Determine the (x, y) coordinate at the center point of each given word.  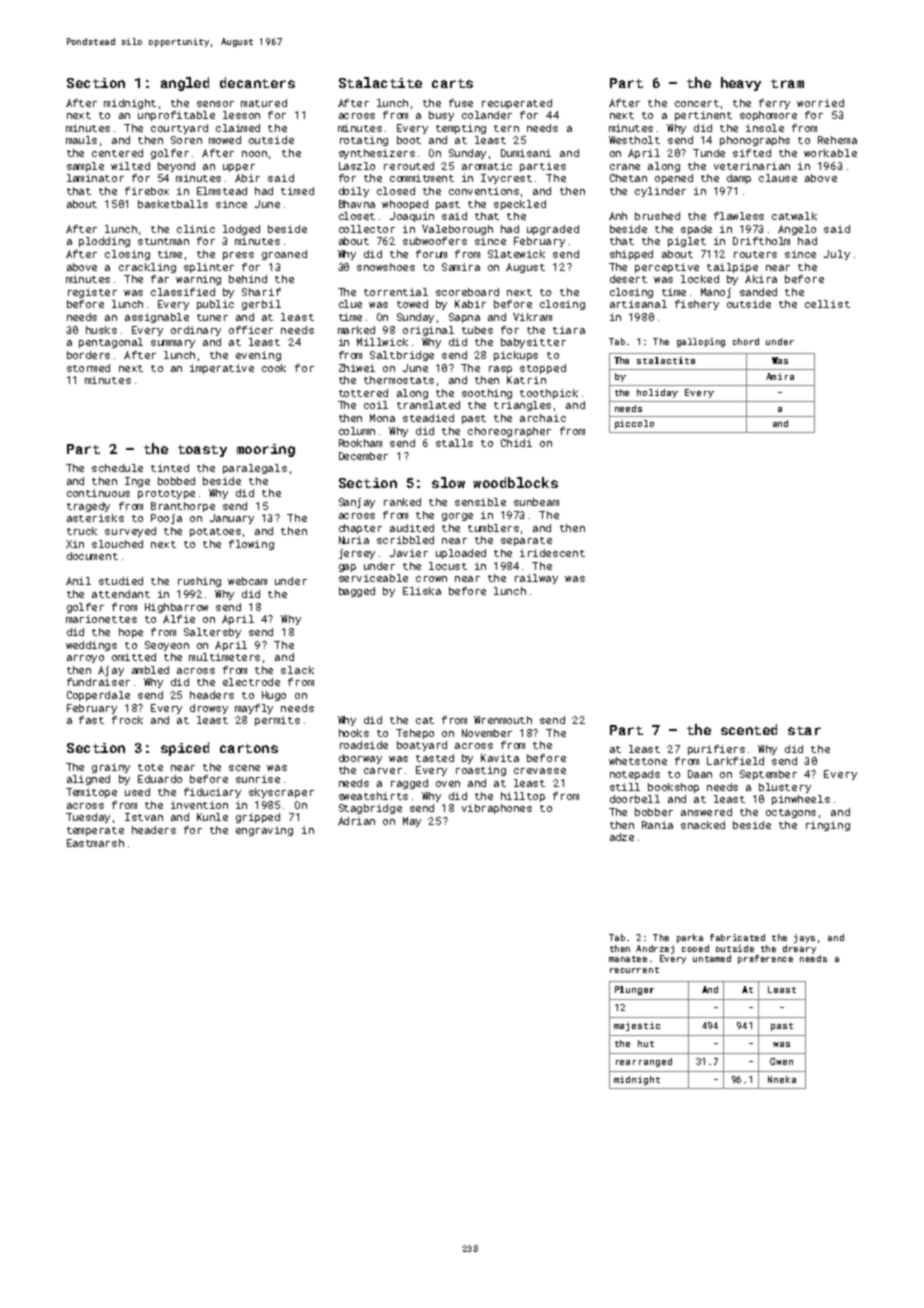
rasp (500, 370)
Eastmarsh (95, 843)
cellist (827, 304)
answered (706, 812)
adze (622, 837)
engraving (264, 831)
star (804, 730)
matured (264, 103)
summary (173, 344)
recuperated (517, 104)
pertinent (703, 116)
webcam (247, 581)
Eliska (422, 591)
